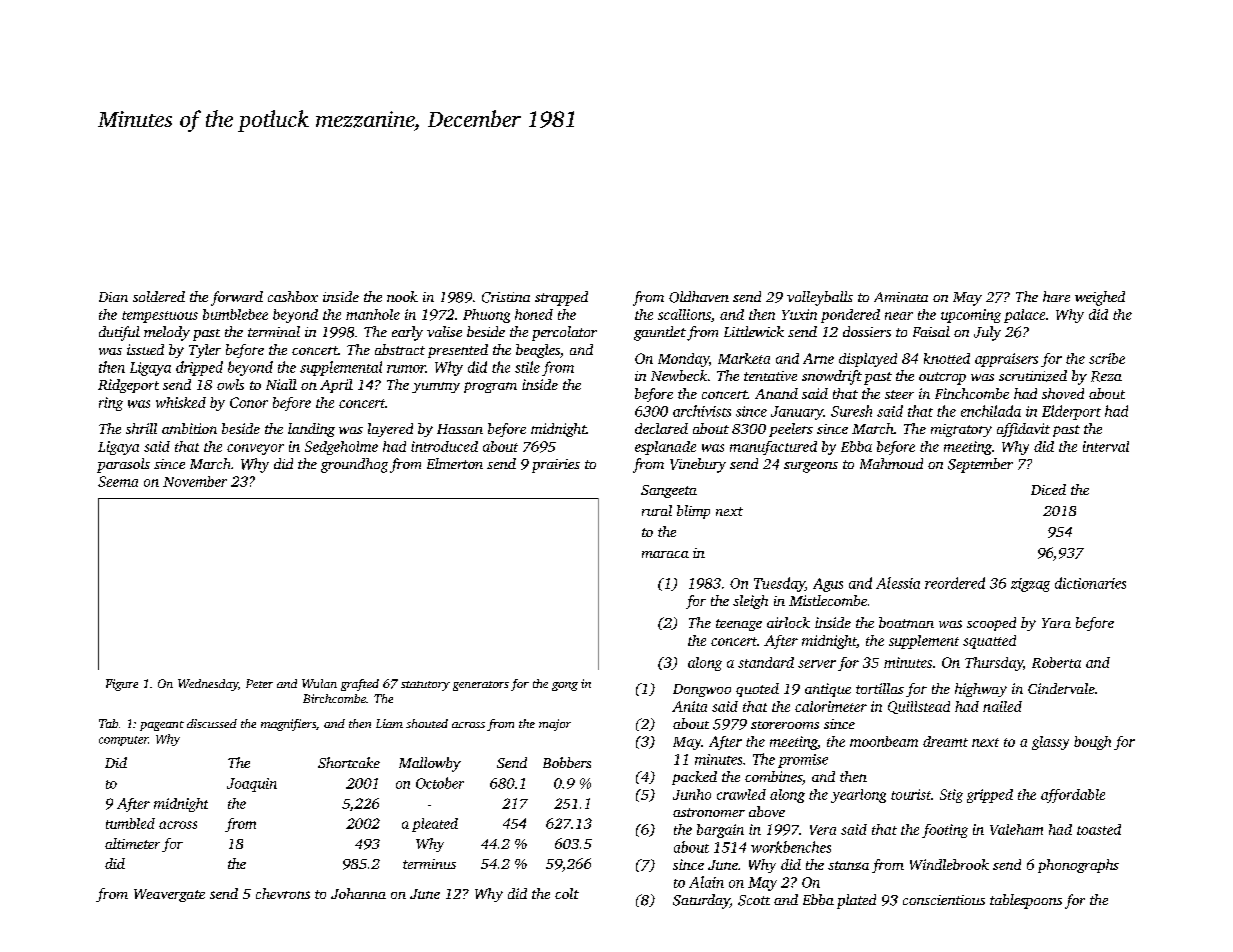  Describe the element at coordinates (567, 893) in the page. I see `colt` at that location.
